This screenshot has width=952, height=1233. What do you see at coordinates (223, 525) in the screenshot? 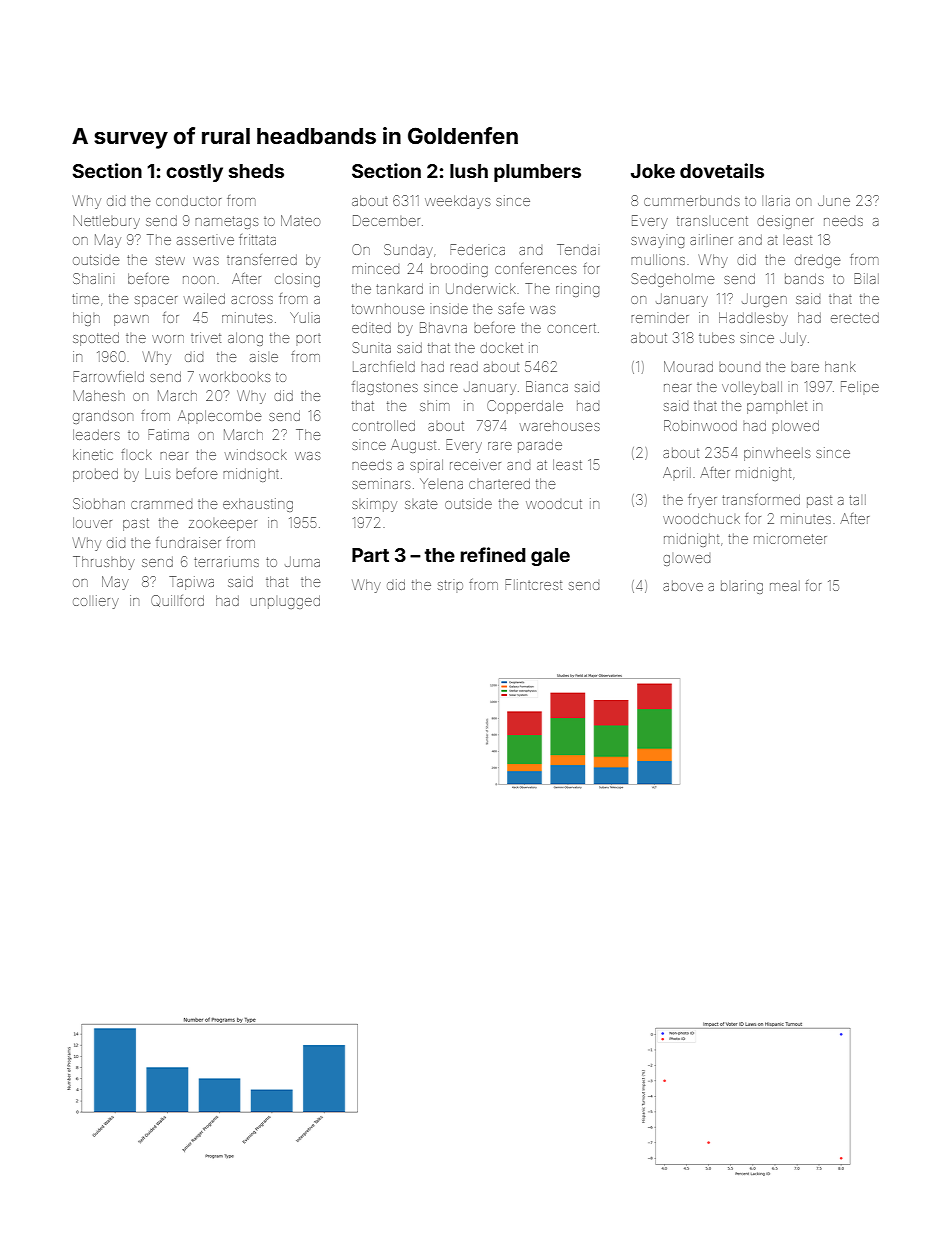
I see `zookeeper` at bounding box center [223, 525].
